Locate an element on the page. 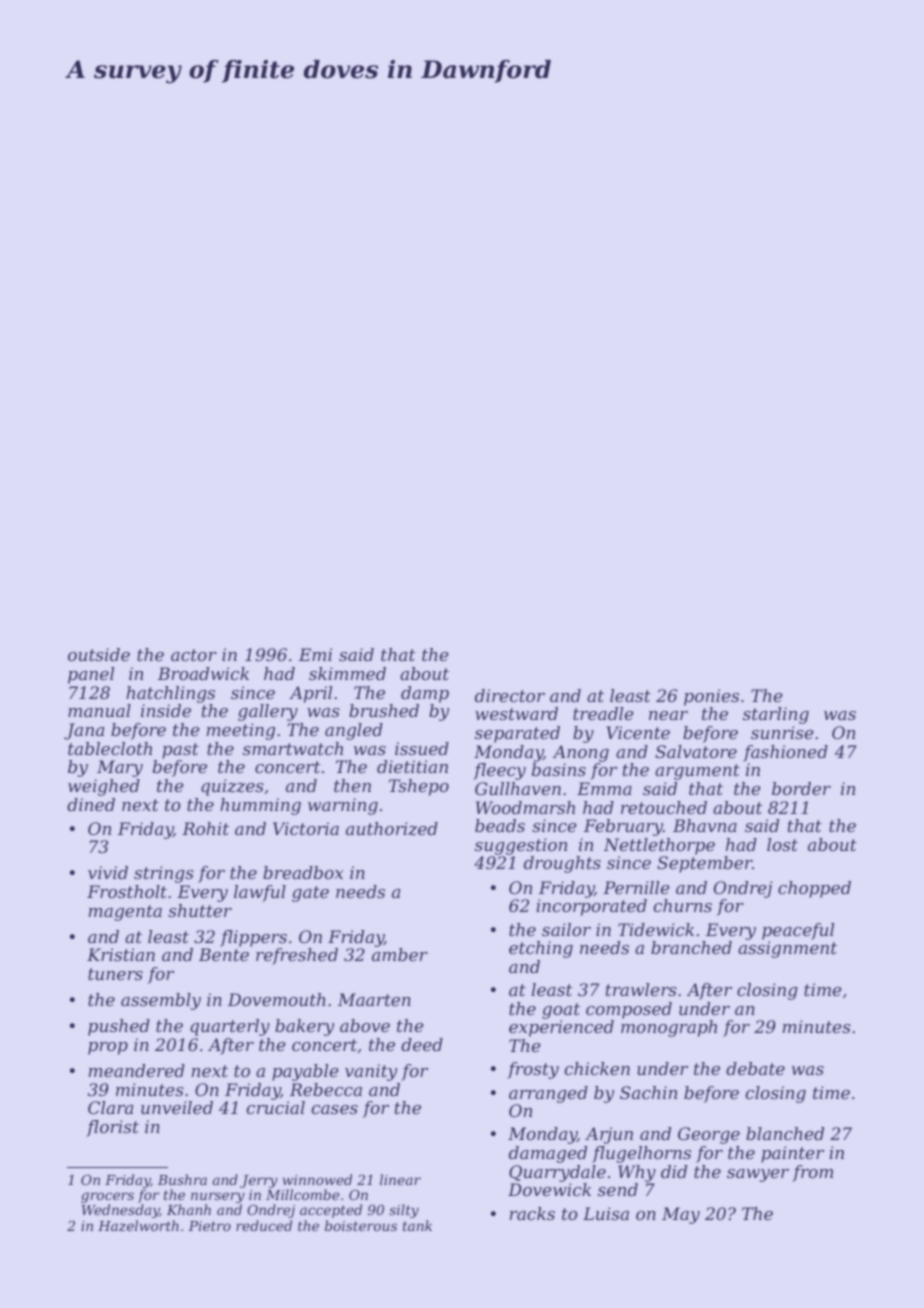  lost is located at coordinates (782, 844).
